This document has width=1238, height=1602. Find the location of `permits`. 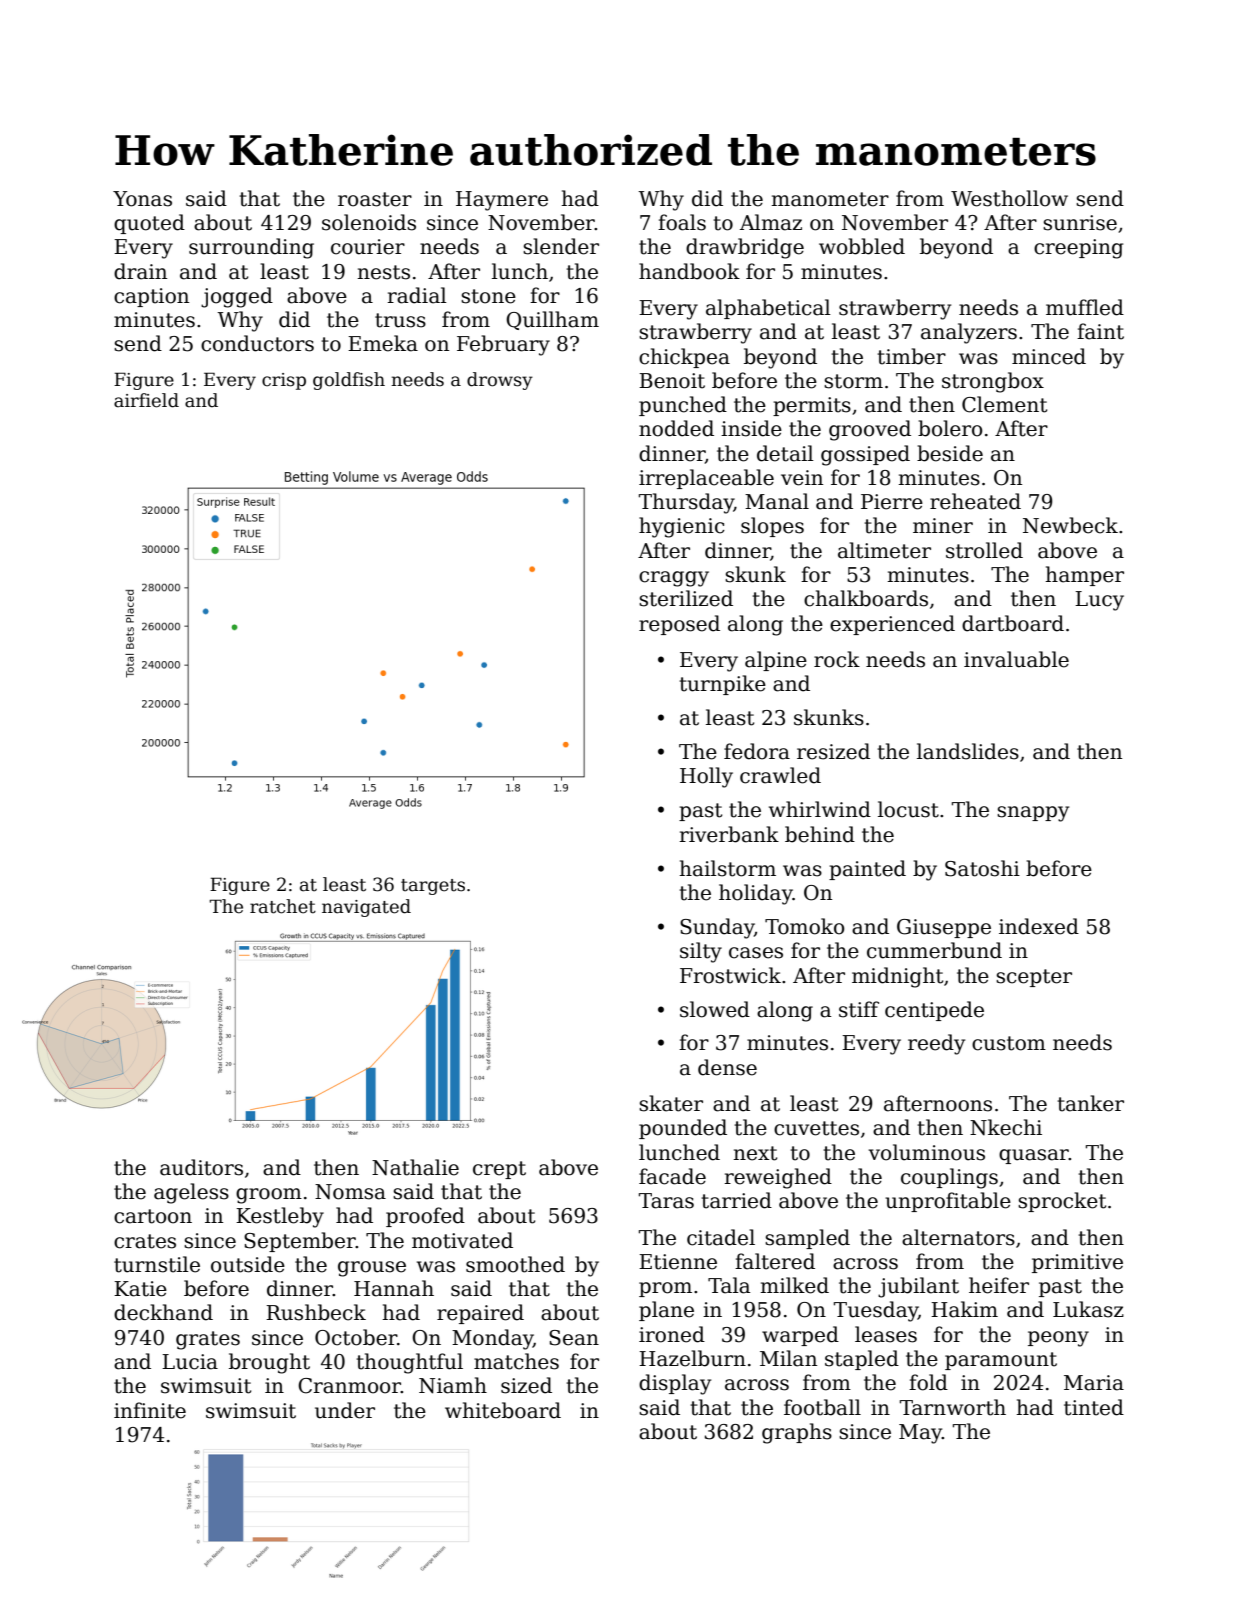

permits is located at coordinates (812, 406).
